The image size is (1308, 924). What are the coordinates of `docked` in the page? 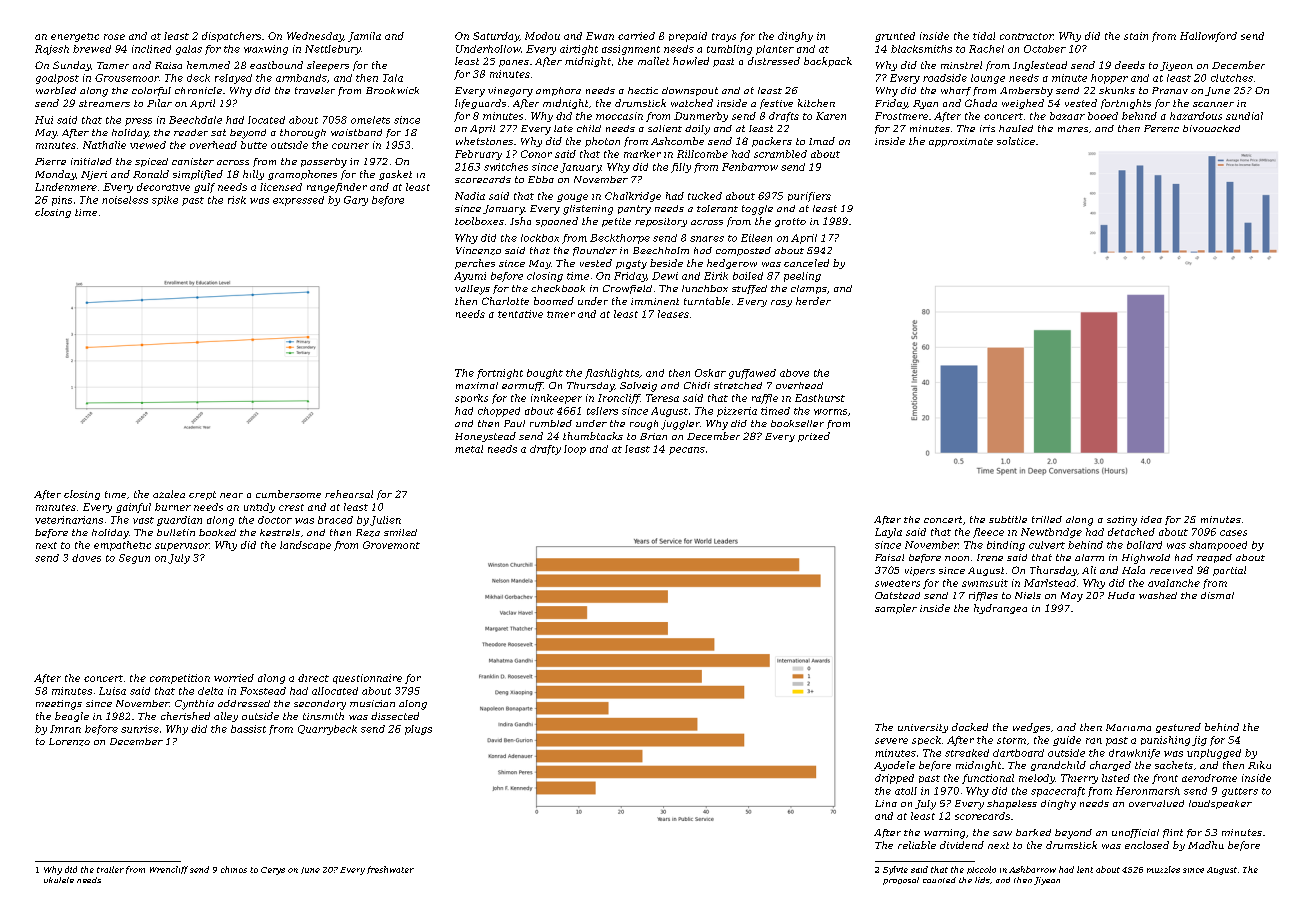 It's located at (970, 727).
